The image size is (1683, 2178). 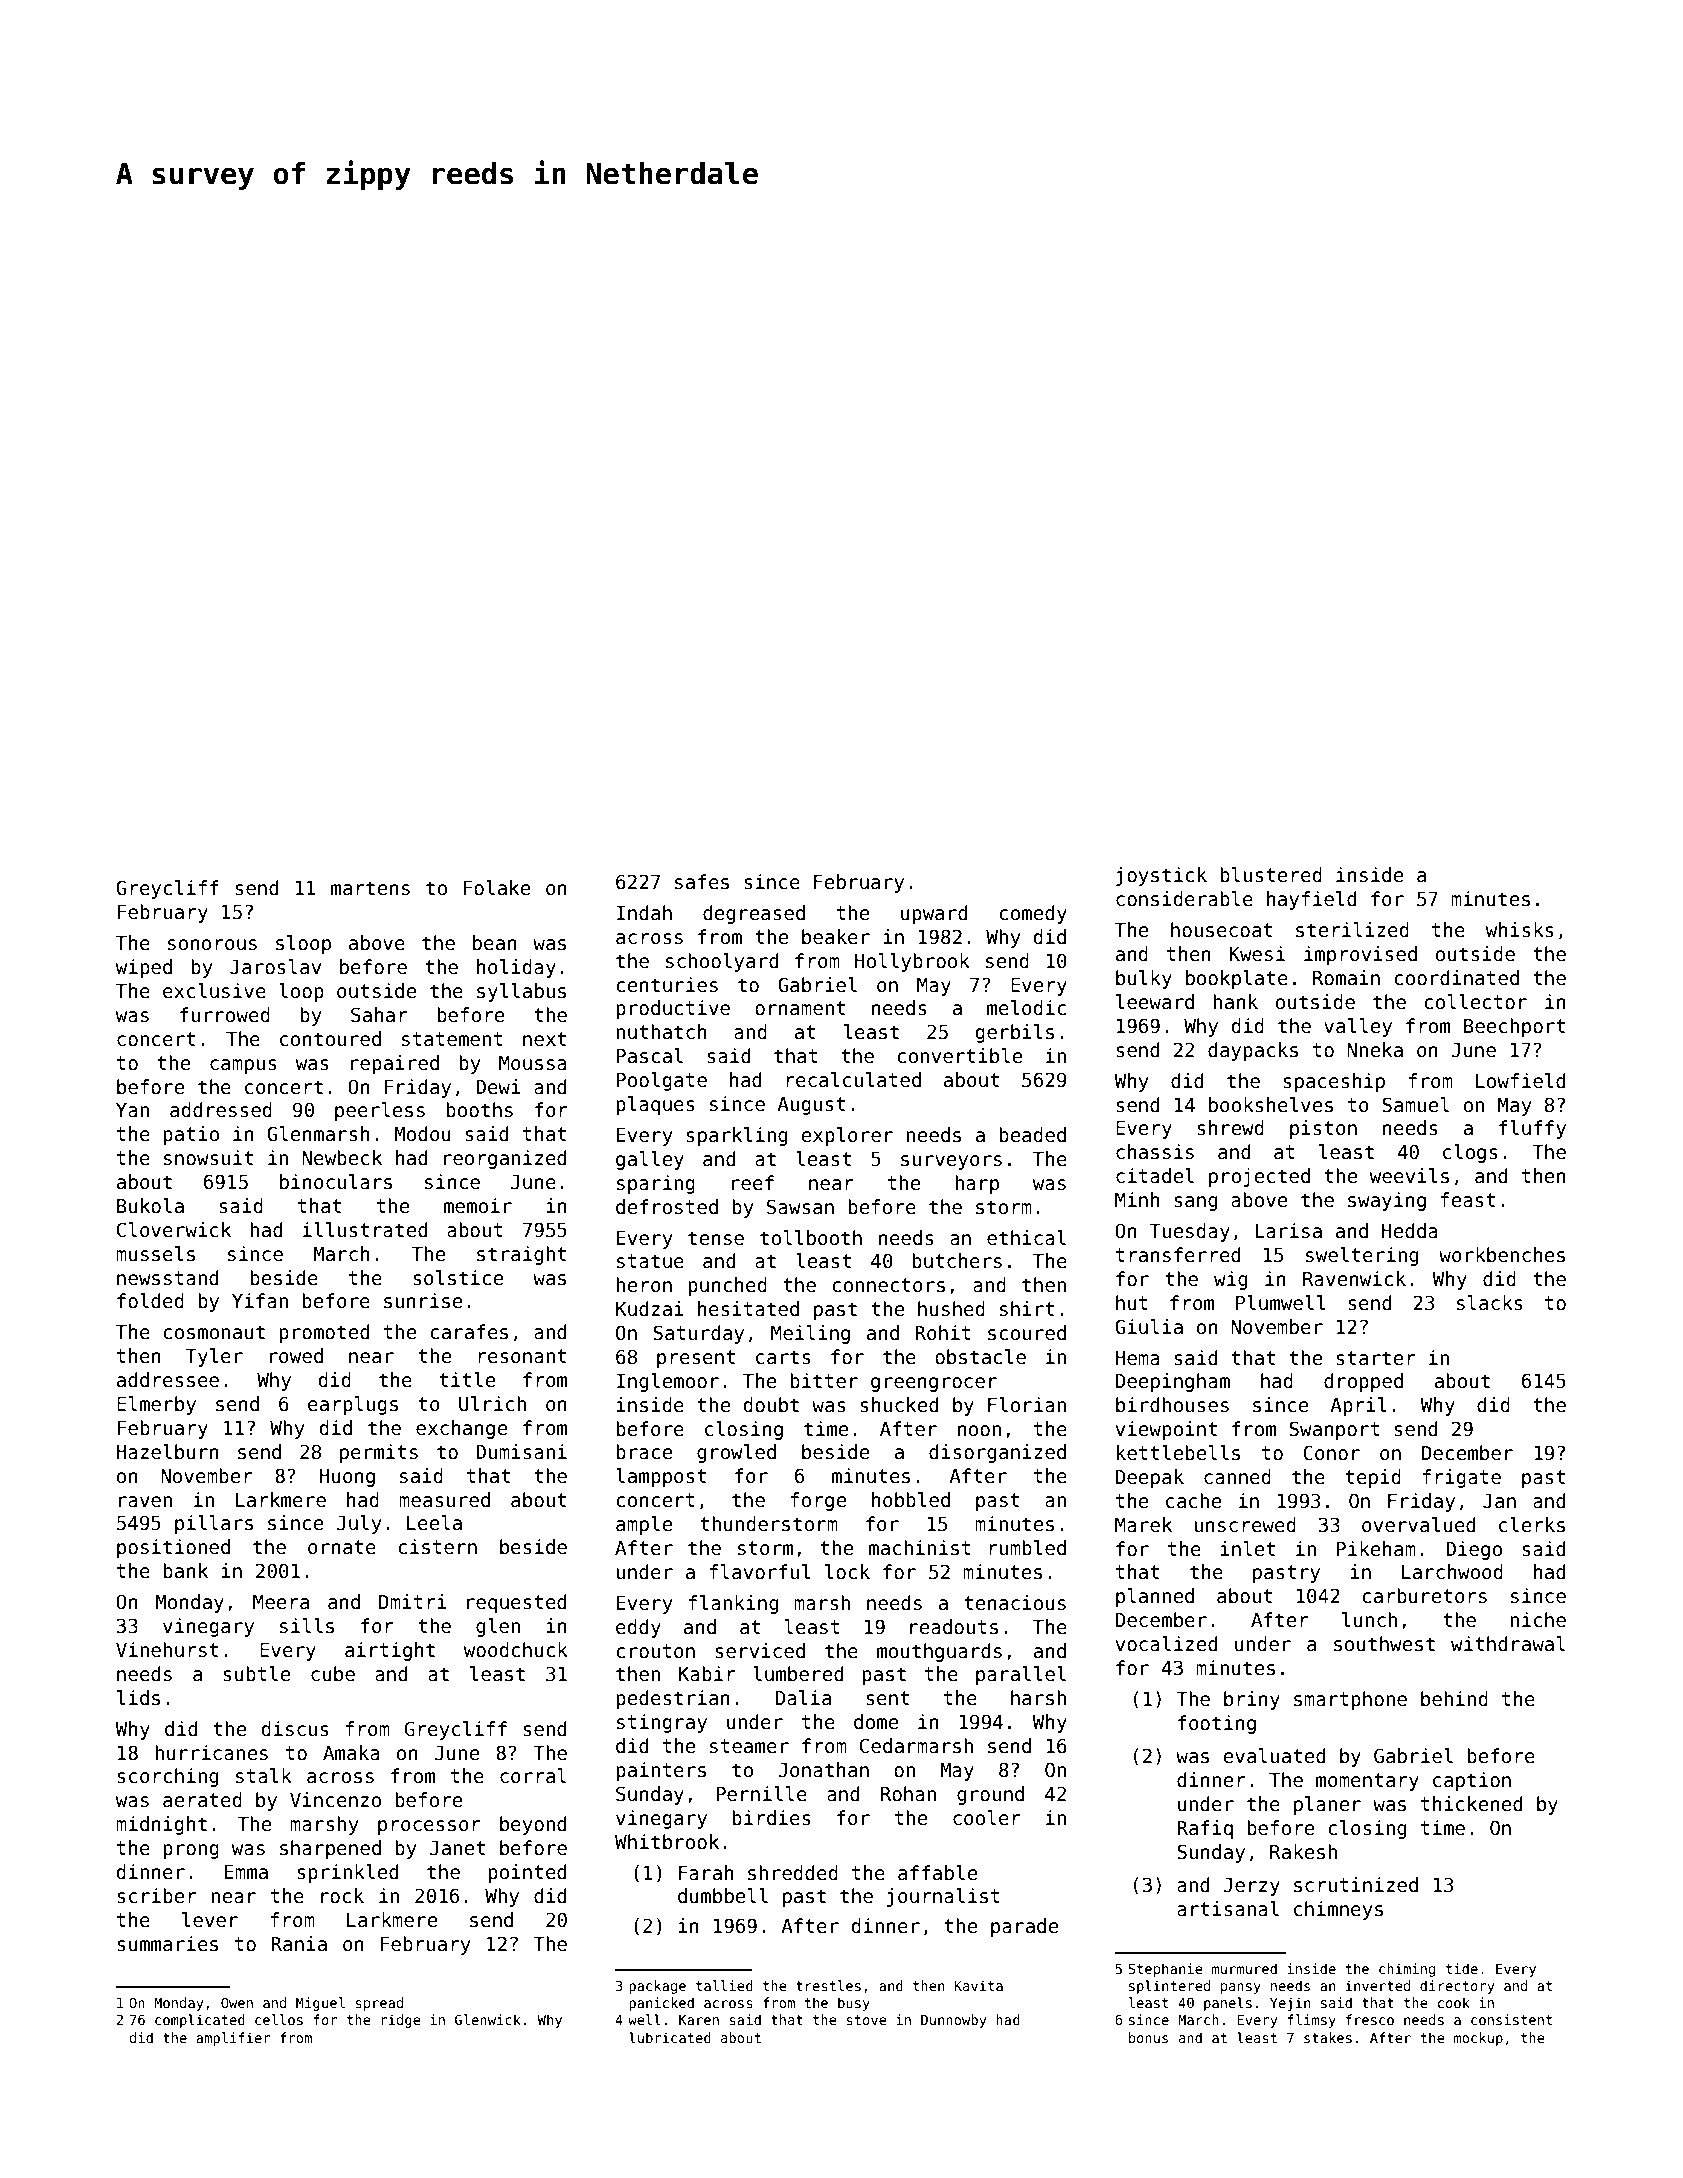 What do you see at coordinates (1271, 875) in the screenshot?
I see `blustered` at bounding box center [1271, 875].
